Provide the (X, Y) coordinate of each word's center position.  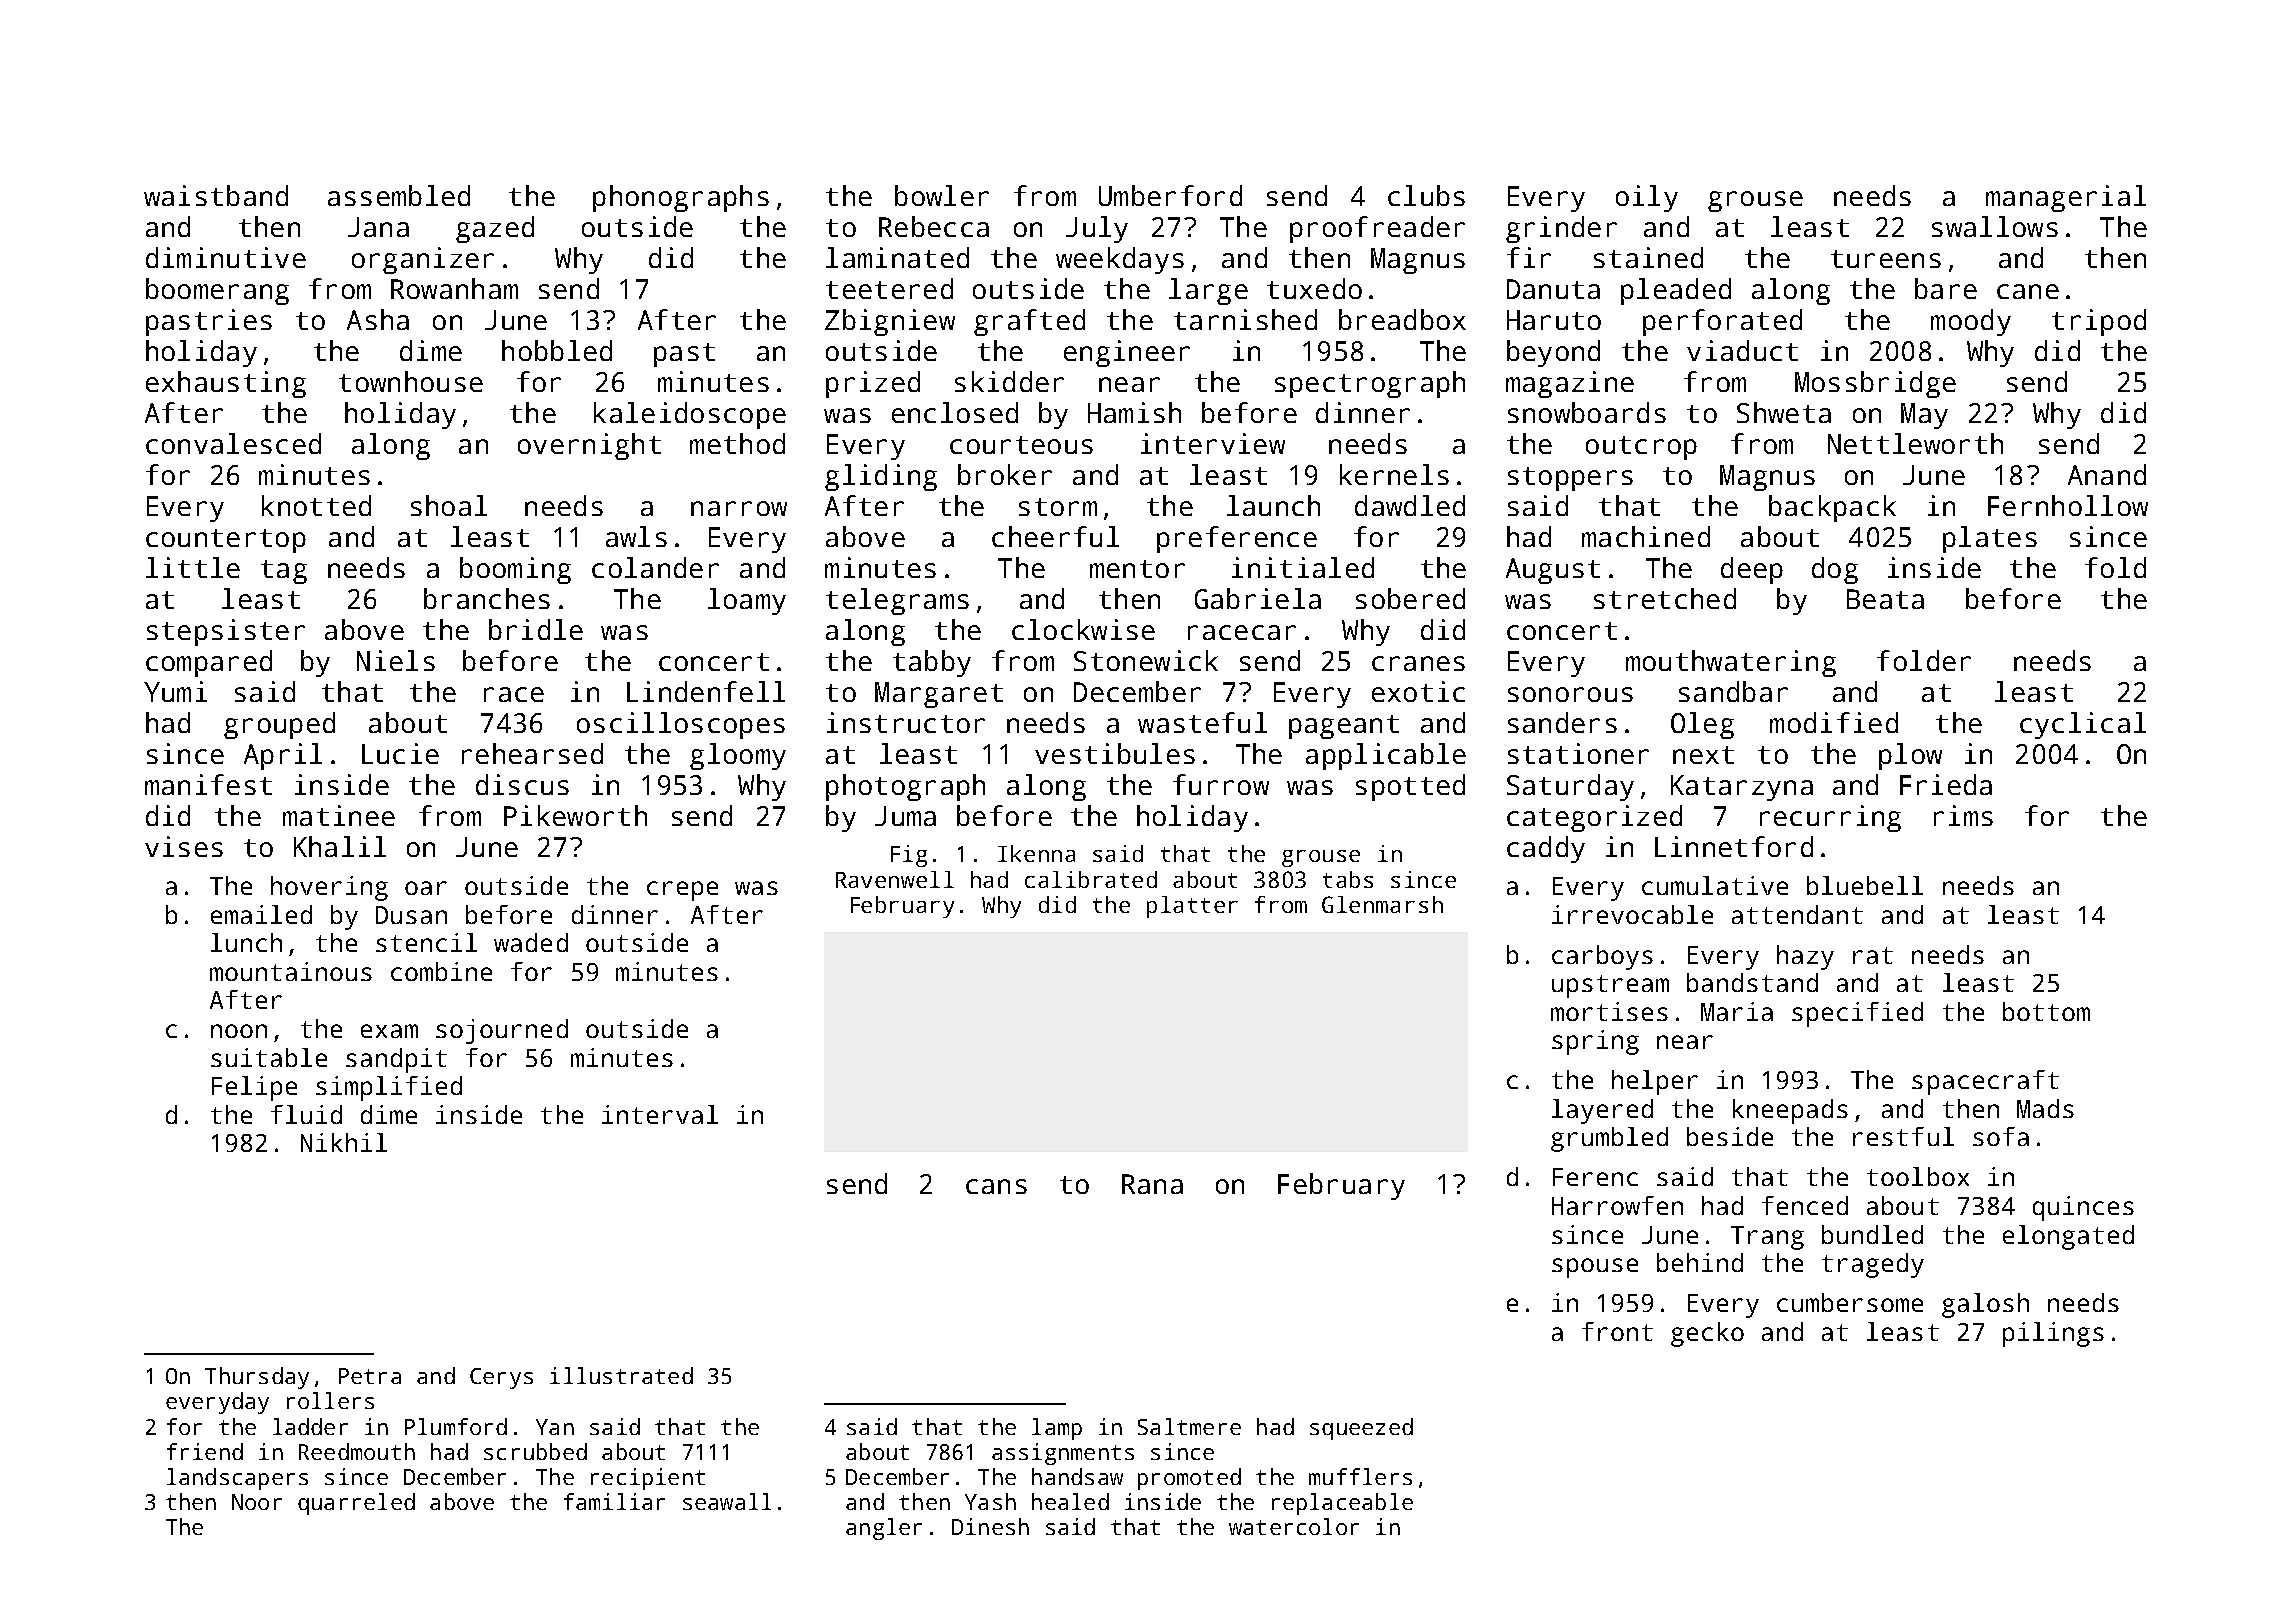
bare (1946, 288)
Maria (1737, 1011)
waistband (216, 195)
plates (1990, 539)
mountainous (291, 971)
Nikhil (344, 1142)
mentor (1137, 569)
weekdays (1120, 260)
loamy (747, 601)
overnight (589, 446)
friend (205, 1451)
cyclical (2083, 725)
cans (996, 1186)
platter (1192, 907)
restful (1903, 1136)
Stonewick (1146, 660)
